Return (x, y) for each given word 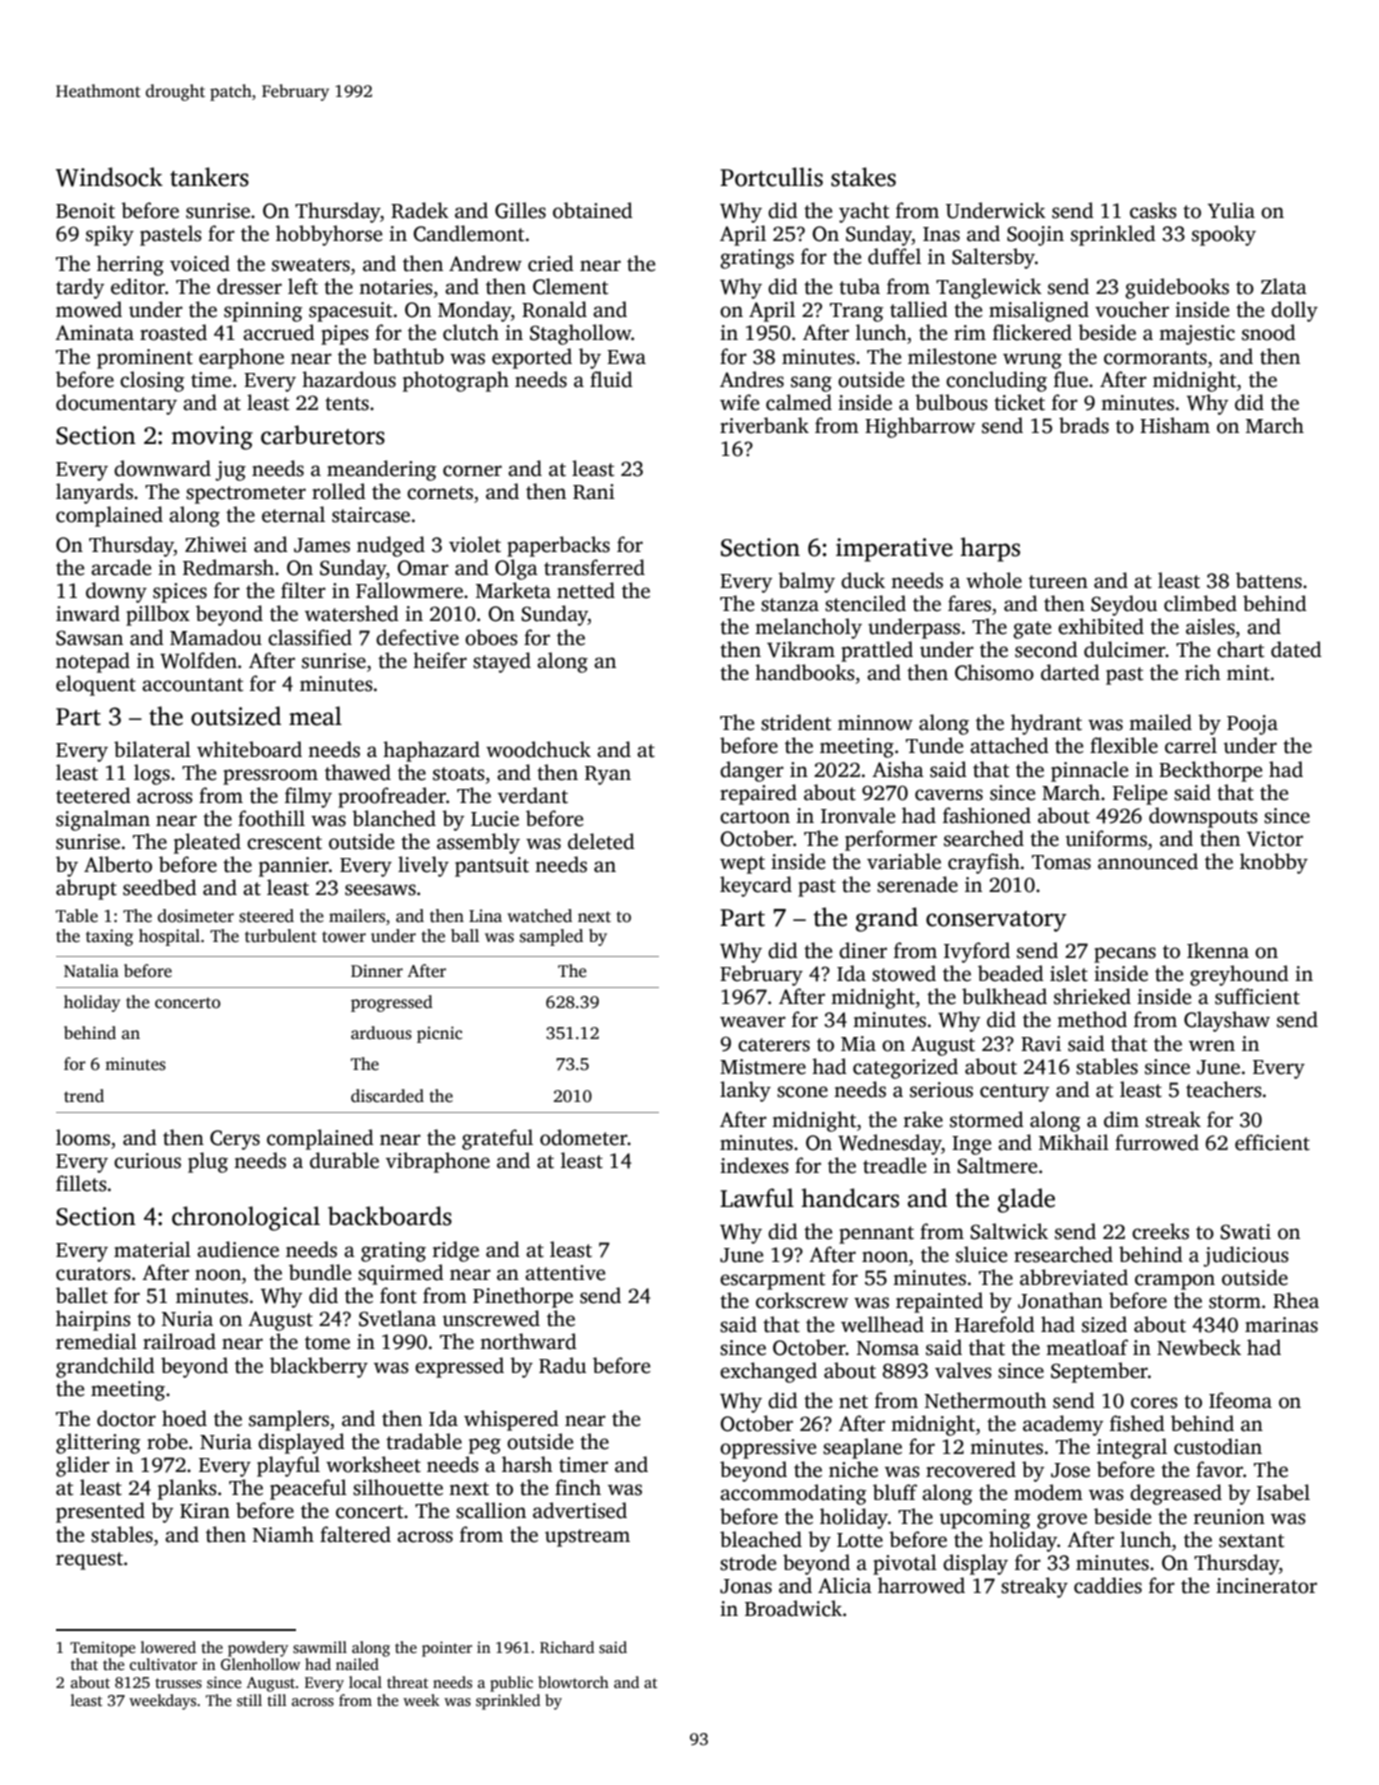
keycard (756, 886)
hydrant (1046, 724)
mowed (89, 309)
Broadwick (793, 1608)
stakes (863, 177)
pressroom (270, 777)
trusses (178, 1683)
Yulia (1231, 210)
